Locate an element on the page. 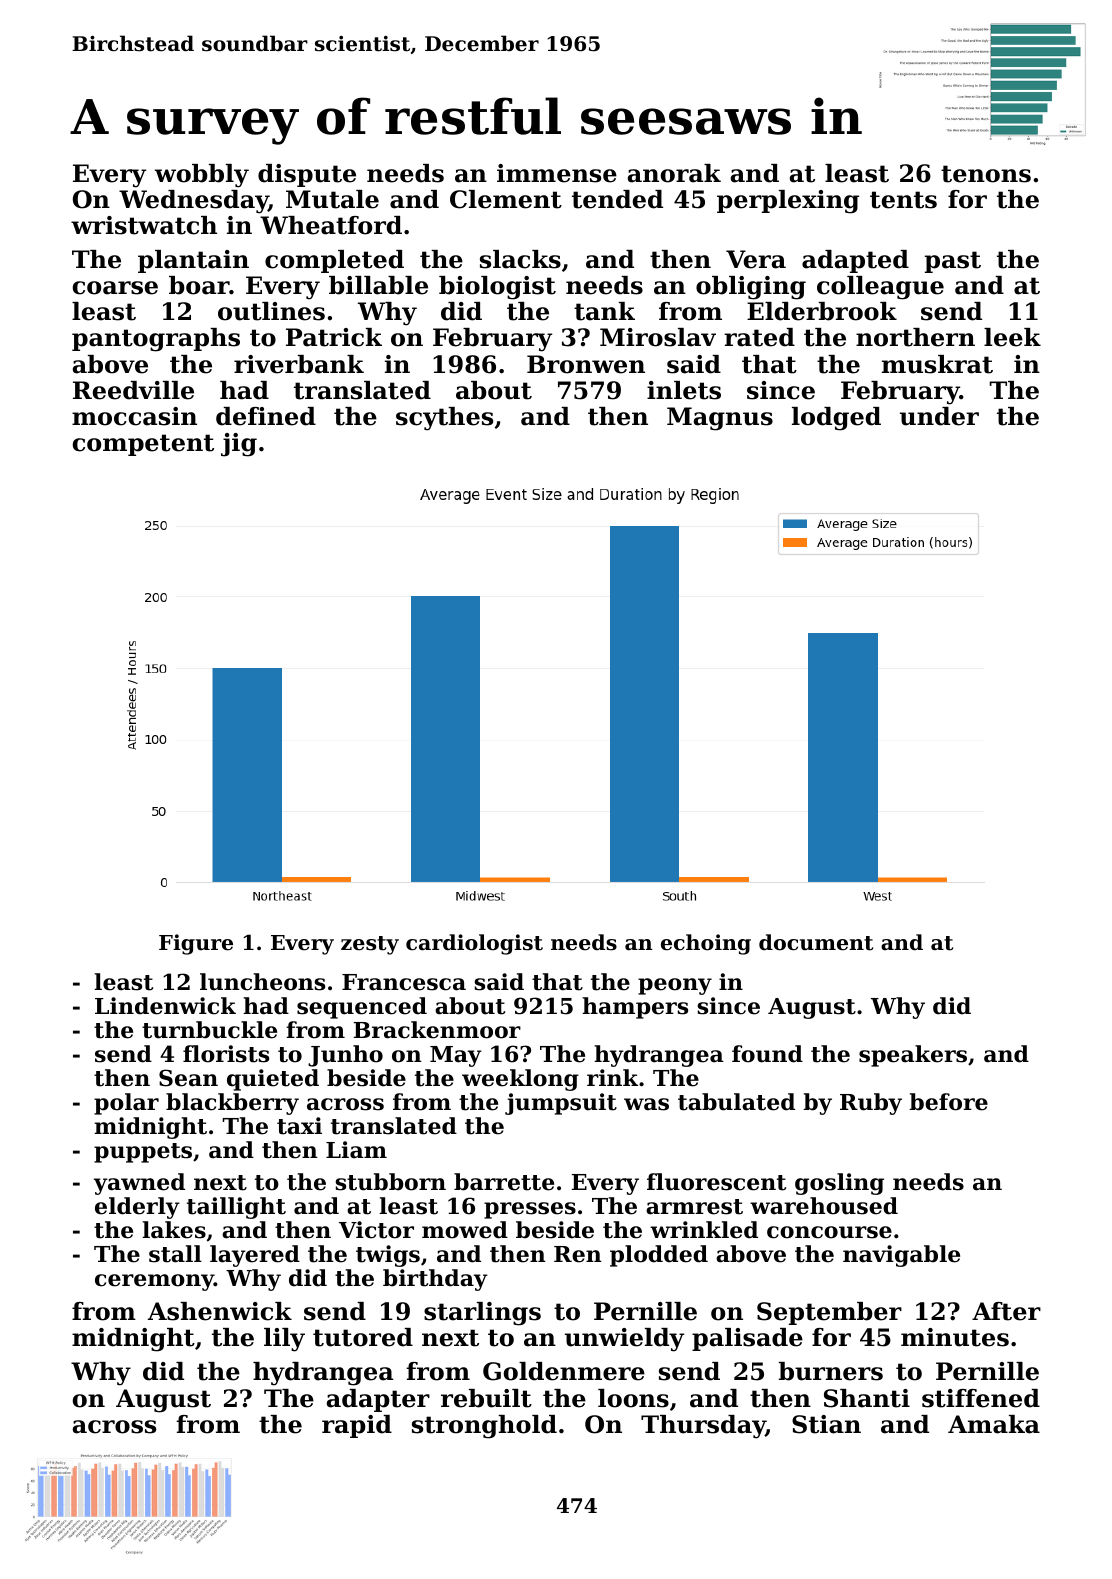  dispute is located at coordinates (307, 175).
